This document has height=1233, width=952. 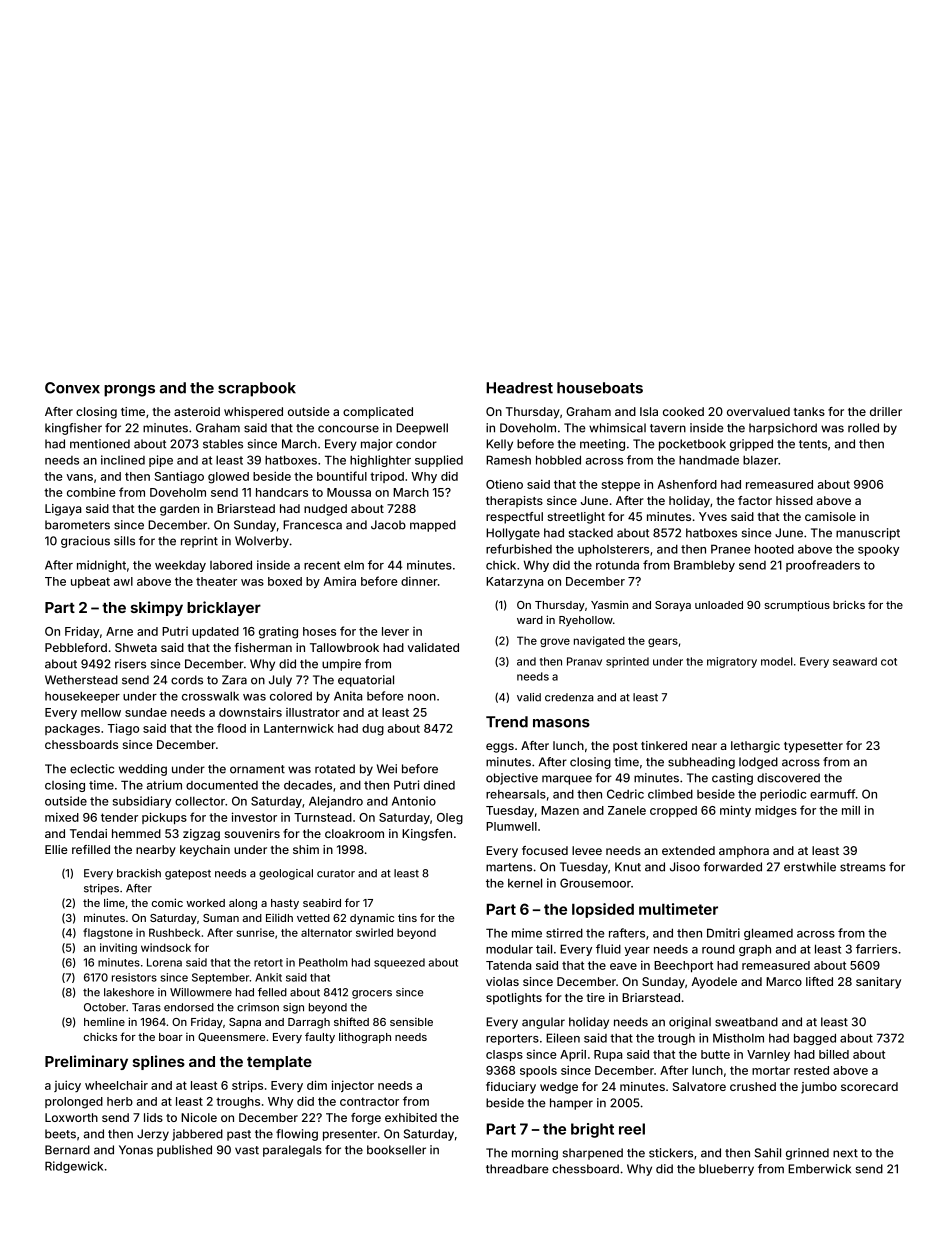 I want to click on splines, so click(x=159, y=1062).
